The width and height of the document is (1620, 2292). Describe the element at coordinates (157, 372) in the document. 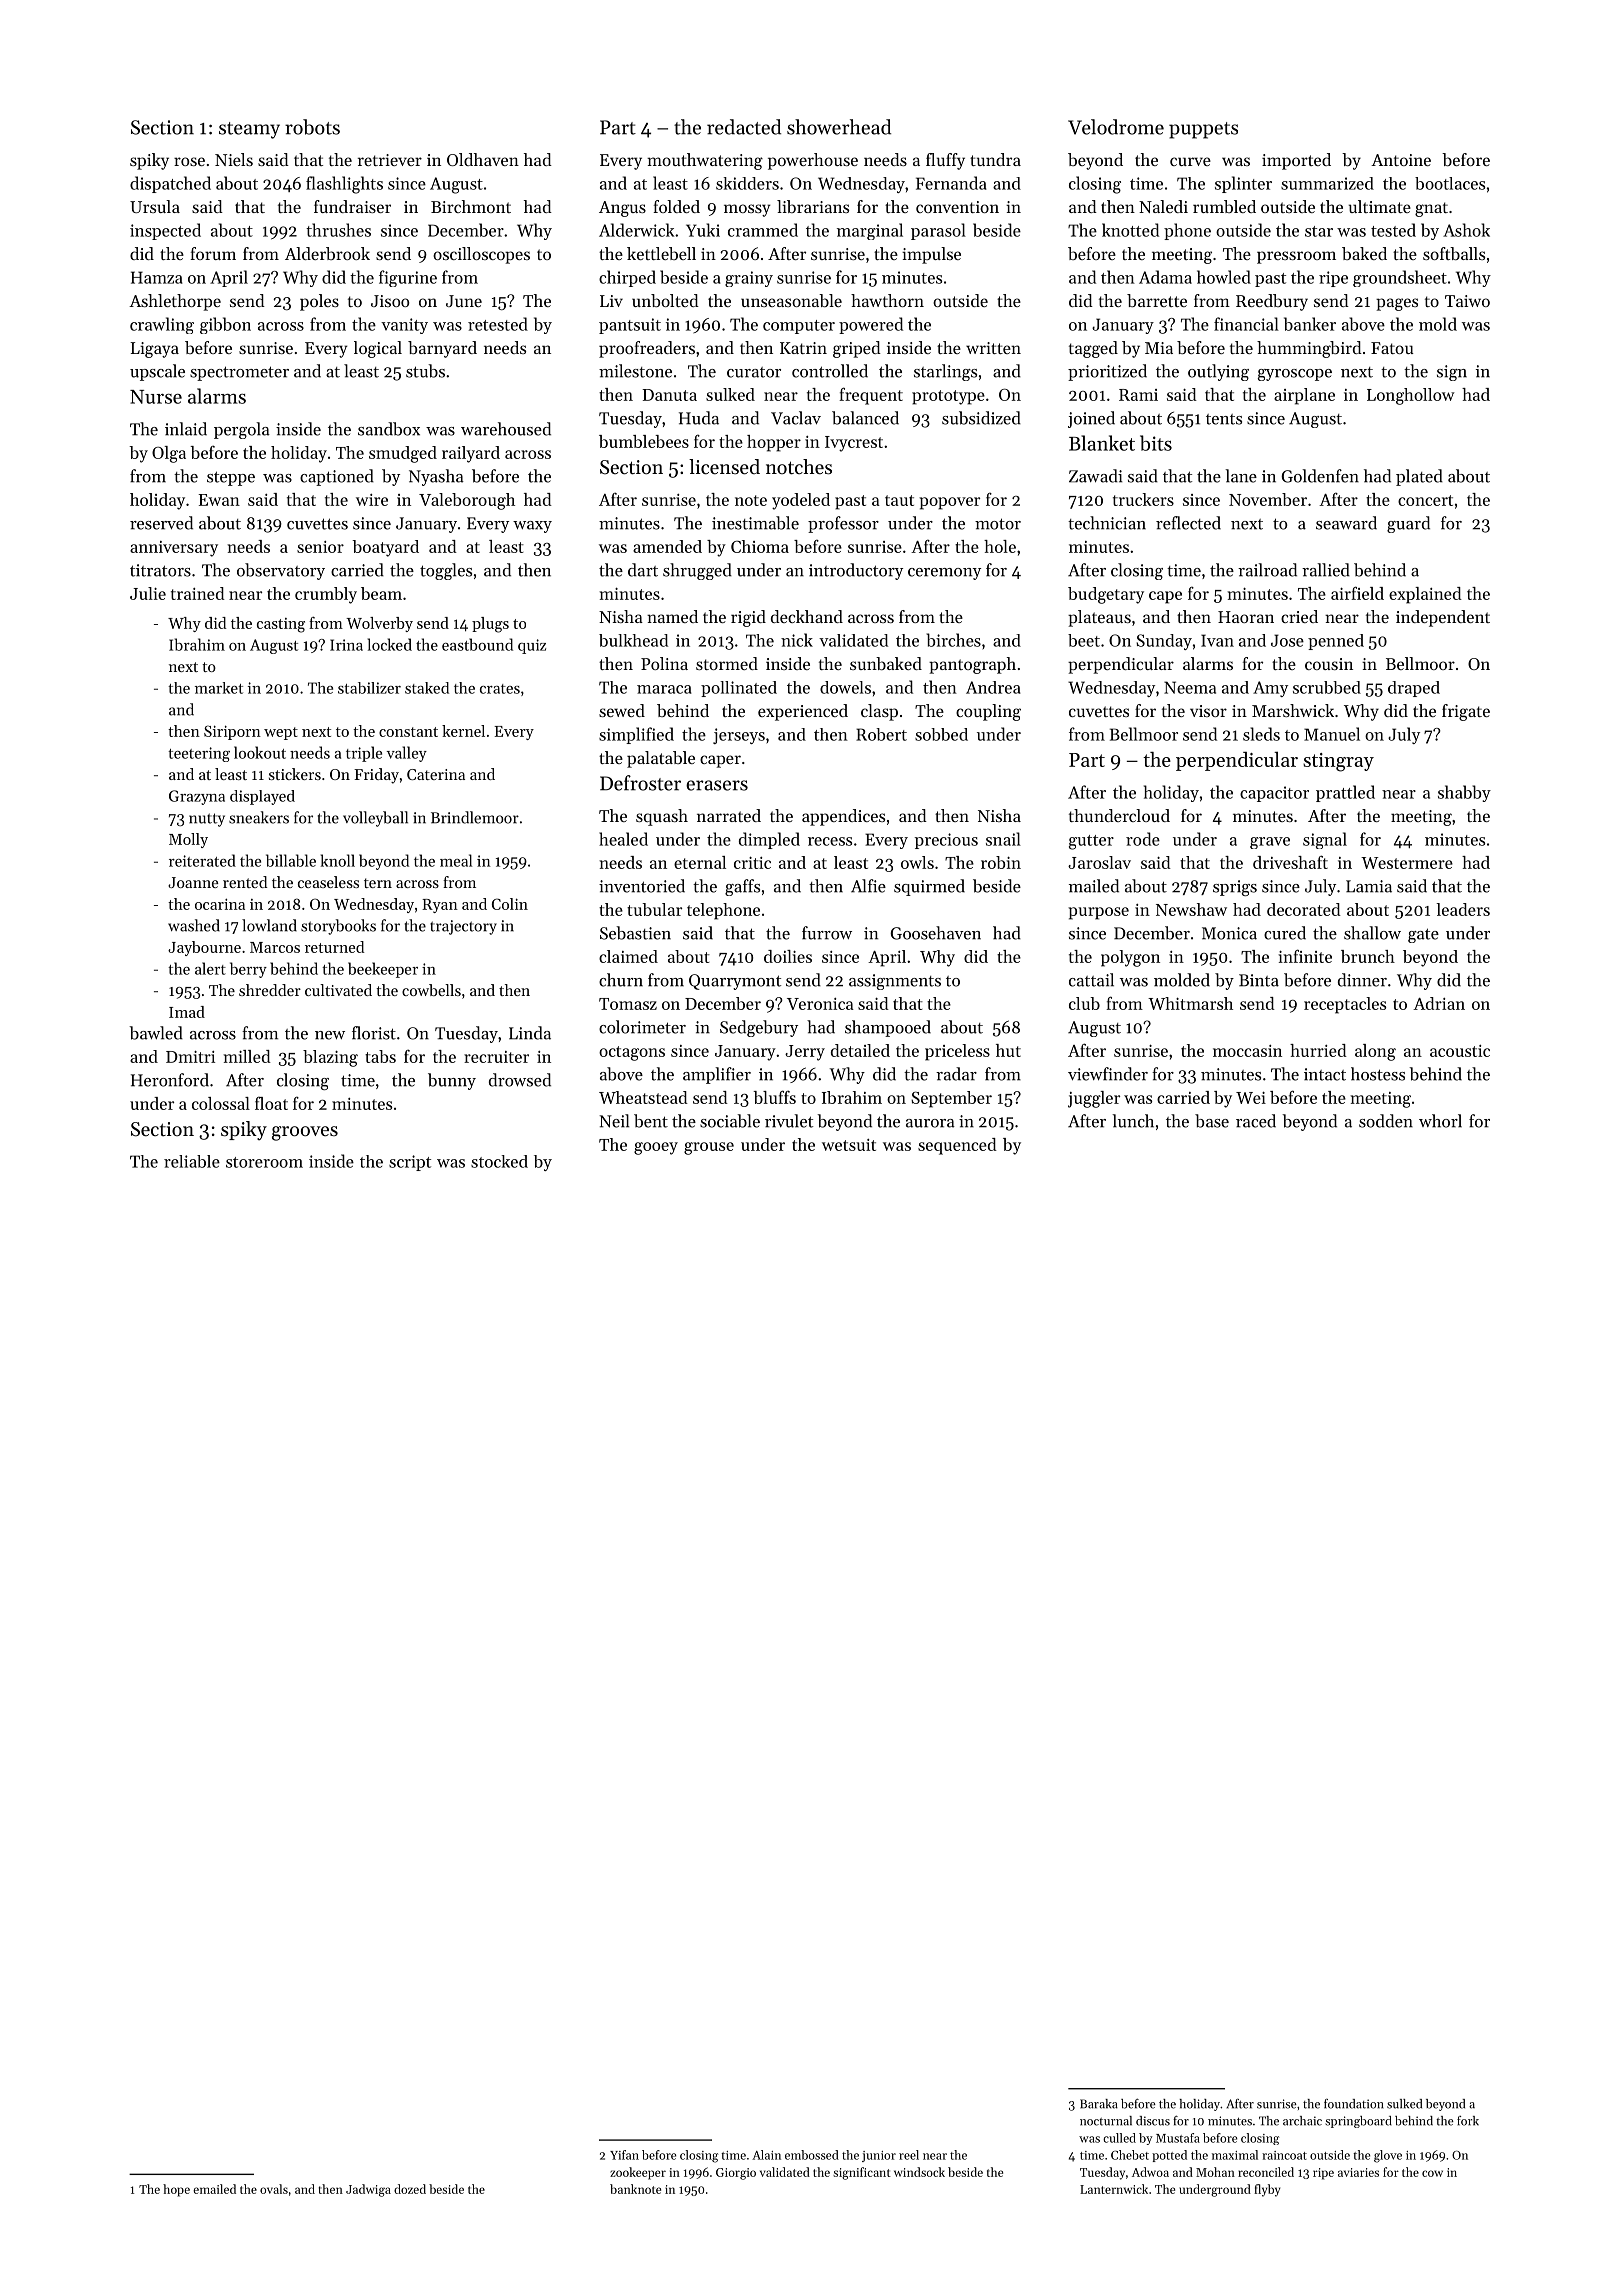

I see `upscale` at that location.
